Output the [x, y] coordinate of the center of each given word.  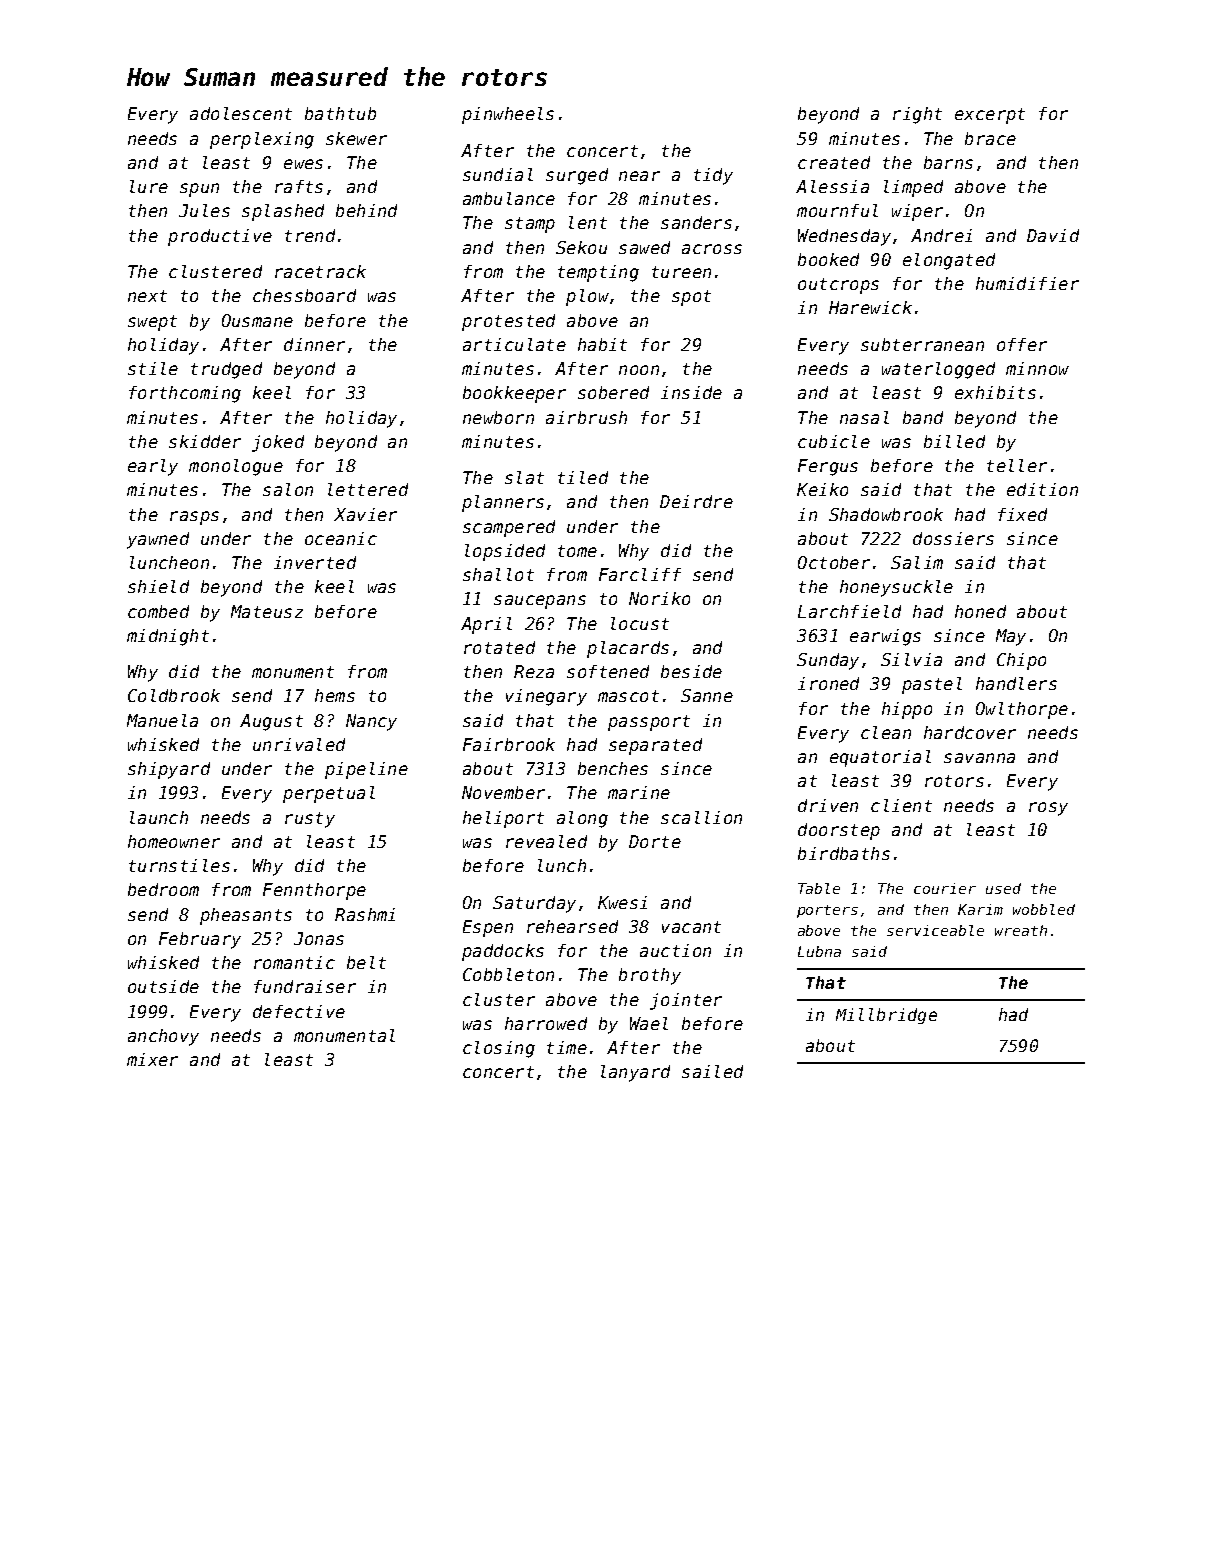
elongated [949, 261]
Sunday [828, 661]
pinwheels [508, 115]
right [917, 115]
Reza [534, 671]
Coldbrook [174, 695]
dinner [314, 344]
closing [499, 1049]
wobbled [1044, 909]
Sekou [581, 247]
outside [163, 986]
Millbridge [886, 1016]
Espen [488, 928]
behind [366, 210]
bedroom [163, 889]
